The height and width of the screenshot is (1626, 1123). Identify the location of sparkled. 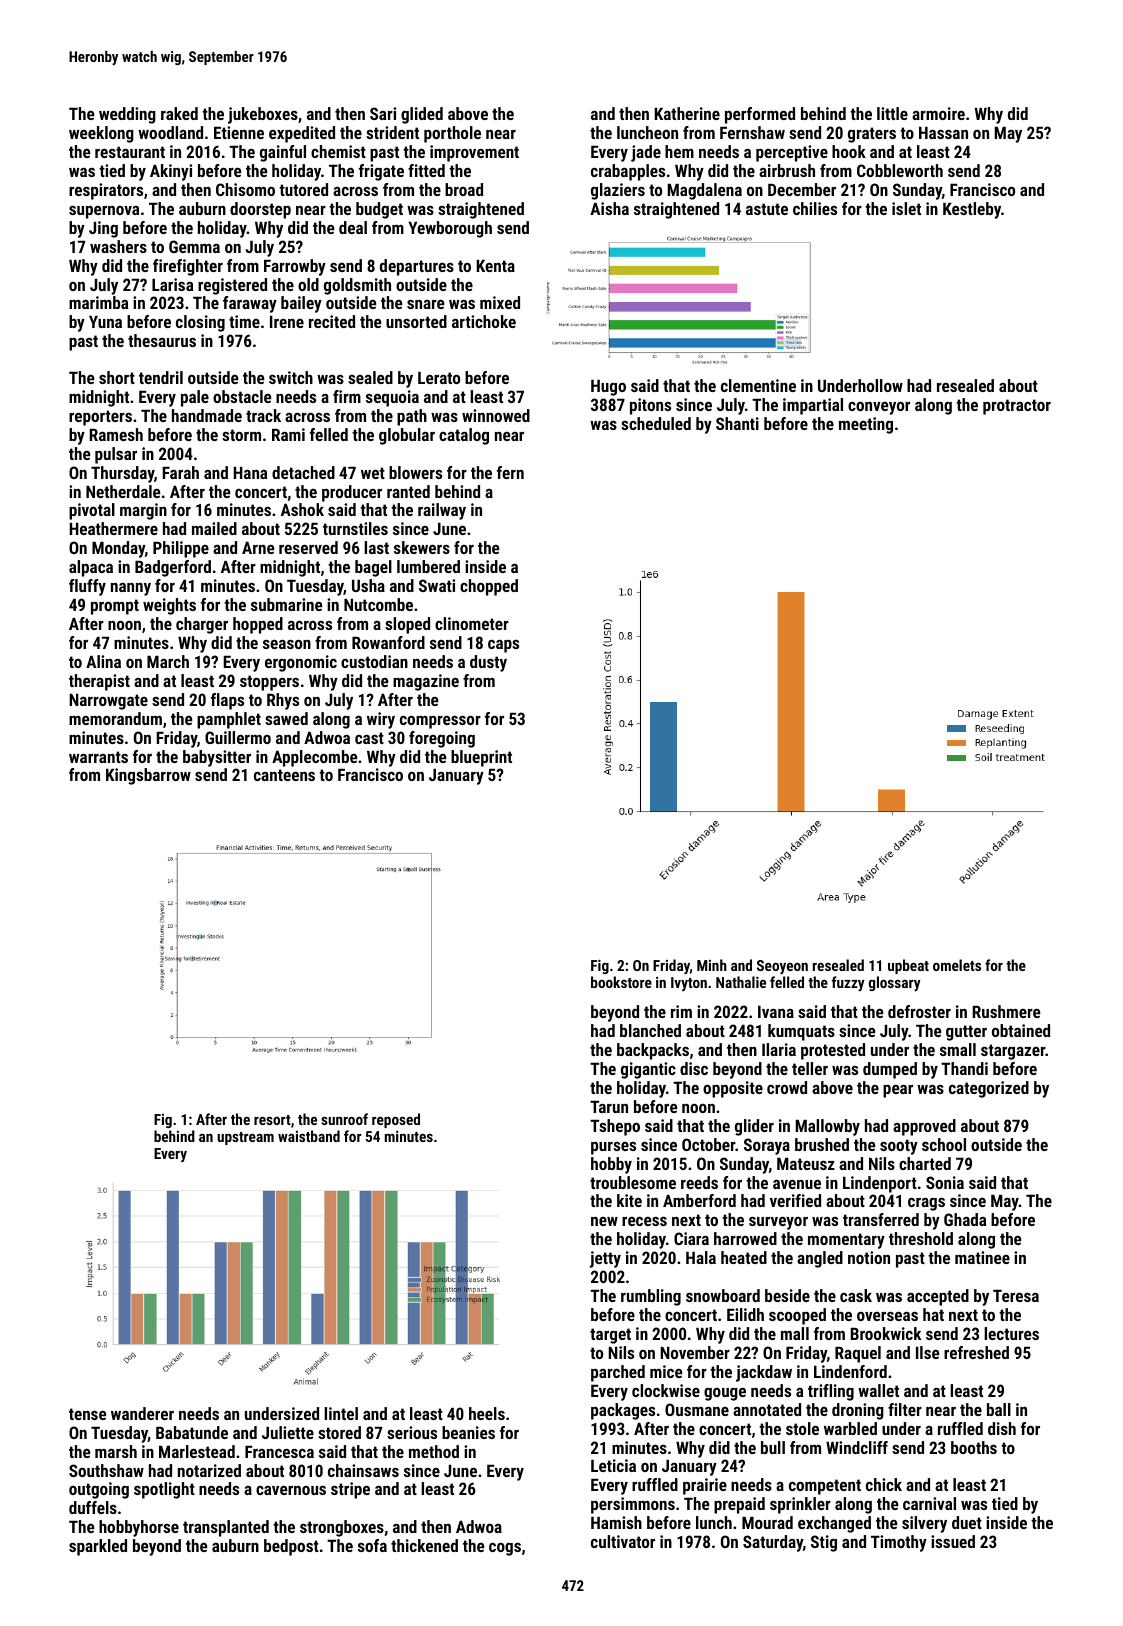
(98, 1547).
